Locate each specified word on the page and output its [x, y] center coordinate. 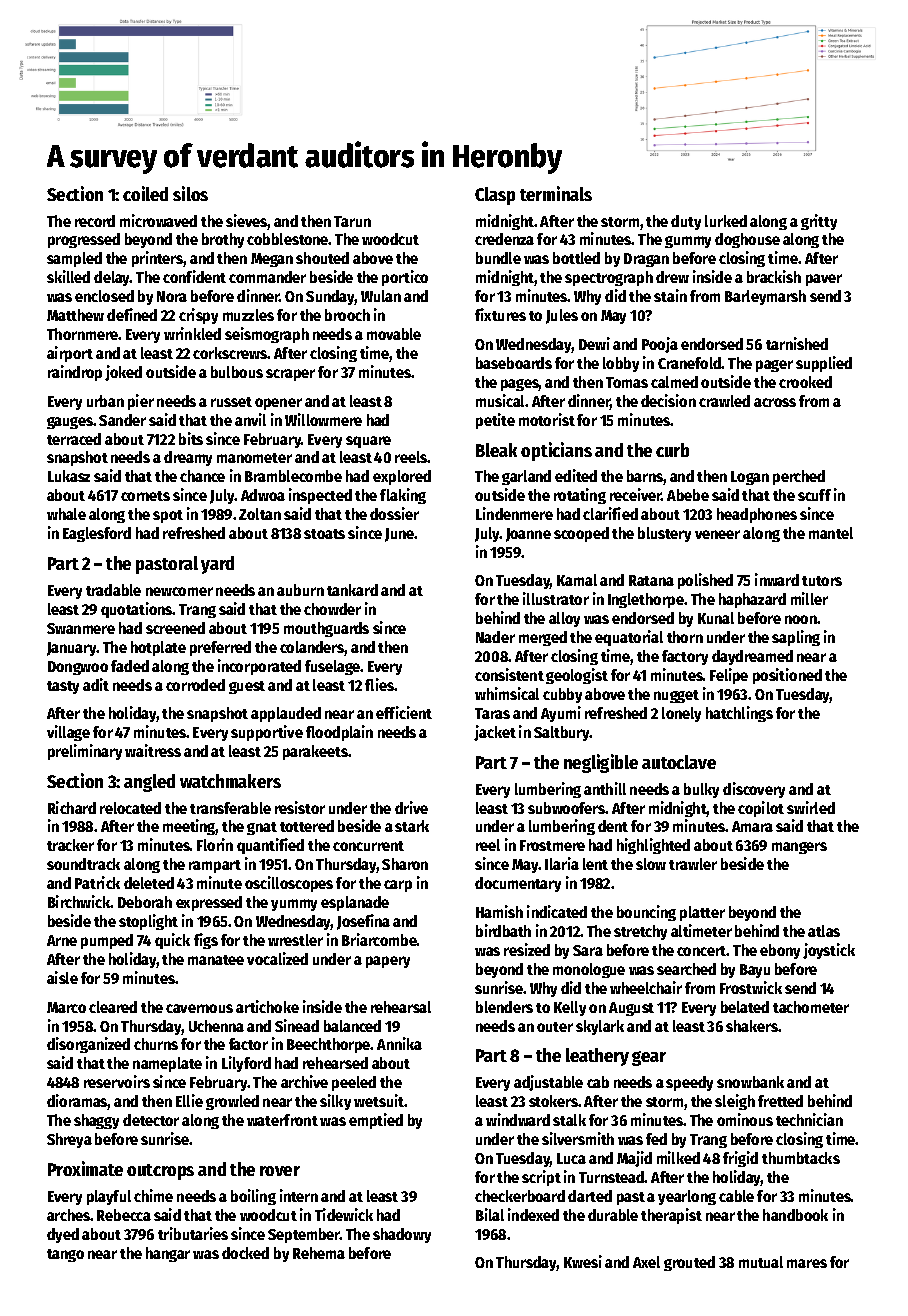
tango [65, 1255]
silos [190, 193]
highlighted [653, 846]
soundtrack [83, 864]
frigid [740, 1159]
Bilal [490, 1214]
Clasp [495, 196]
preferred [220, 648]
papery [388, 962]
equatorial [629, 638]
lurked [726, 221]
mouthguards [326, 629]
